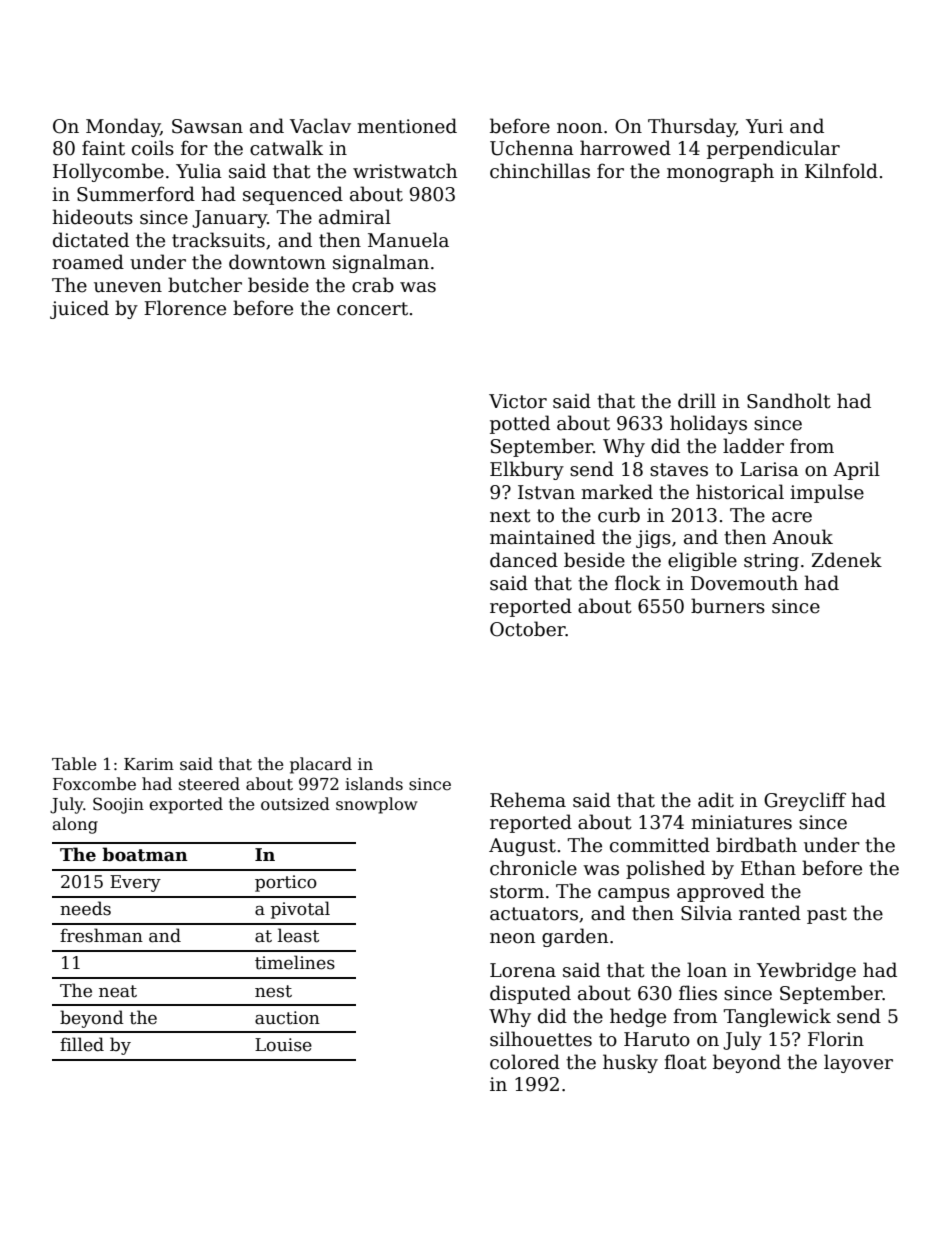  I want to click on next, so click(510, 516).
